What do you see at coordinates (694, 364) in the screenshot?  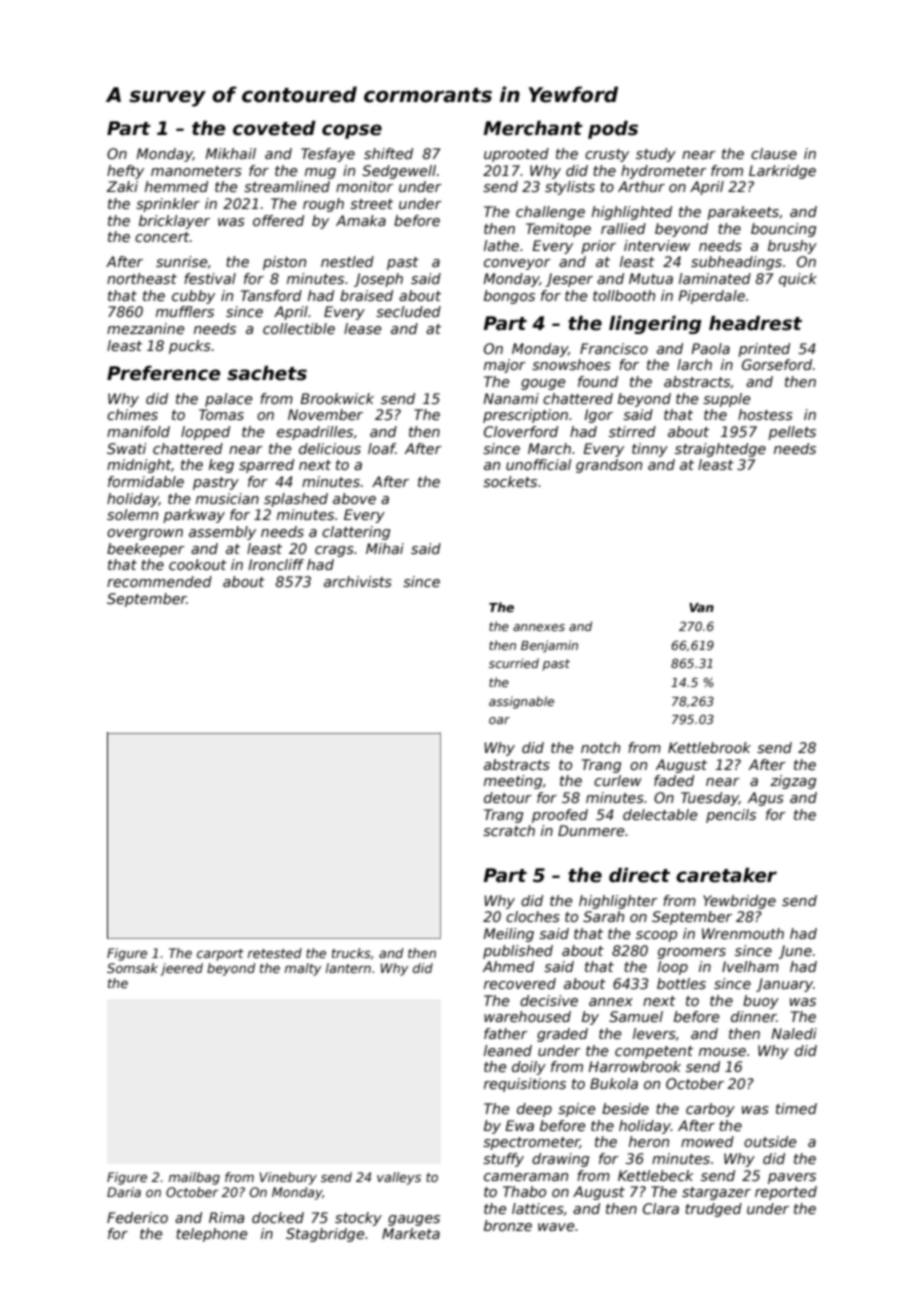 I see `larch` at bounding box center [694, 364].
